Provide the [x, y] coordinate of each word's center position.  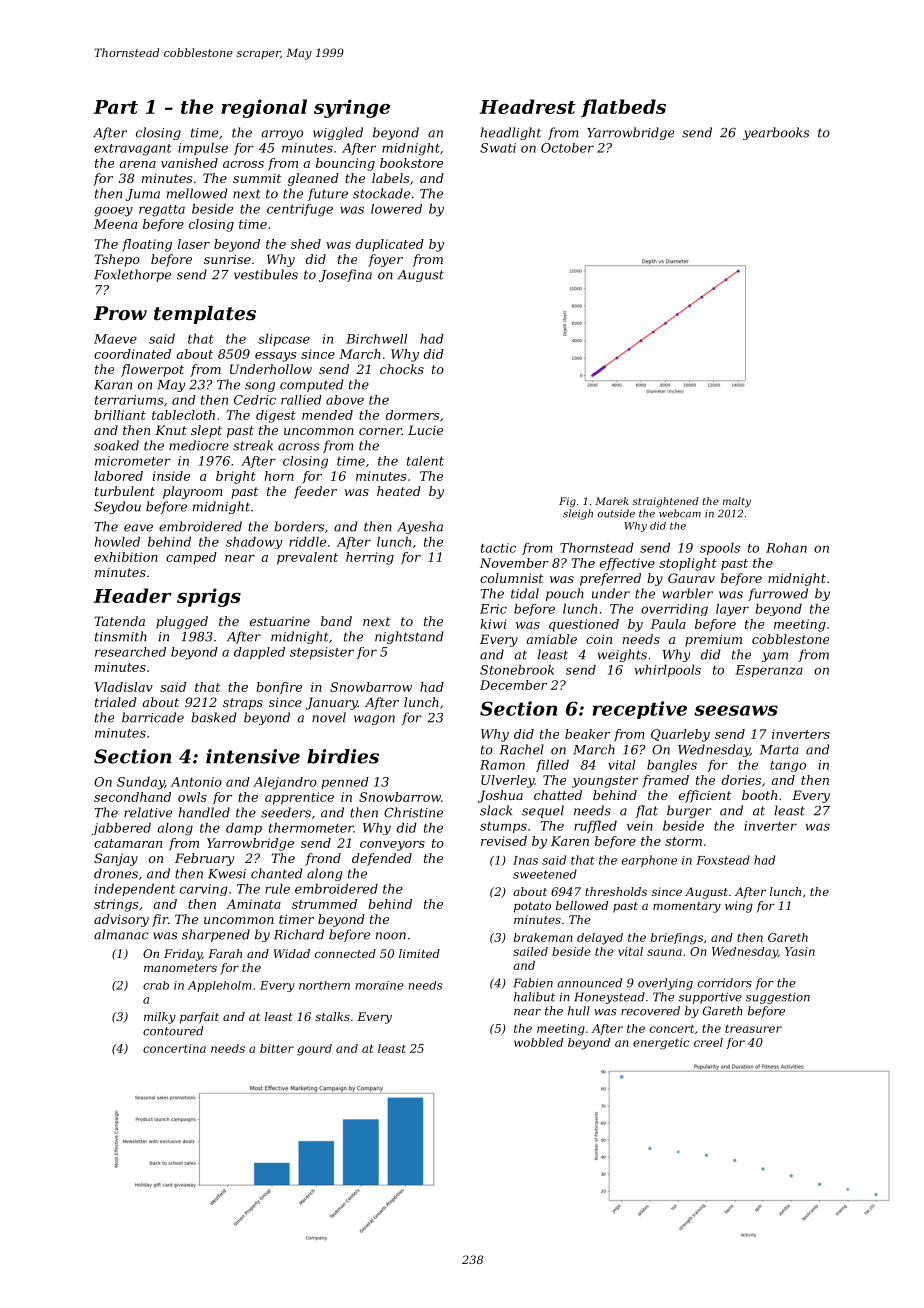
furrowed [778, 594]
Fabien [533, 983]
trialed [116, 702]
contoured [173, 1031]
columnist [511, 578]
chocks [402, 369]
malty [737, 502]
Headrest [527, 106]
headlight [511, 133]
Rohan [786, 548]
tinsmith [121, 636]
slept [206, 431]
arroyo [282, 135]
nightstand [409, 637]
